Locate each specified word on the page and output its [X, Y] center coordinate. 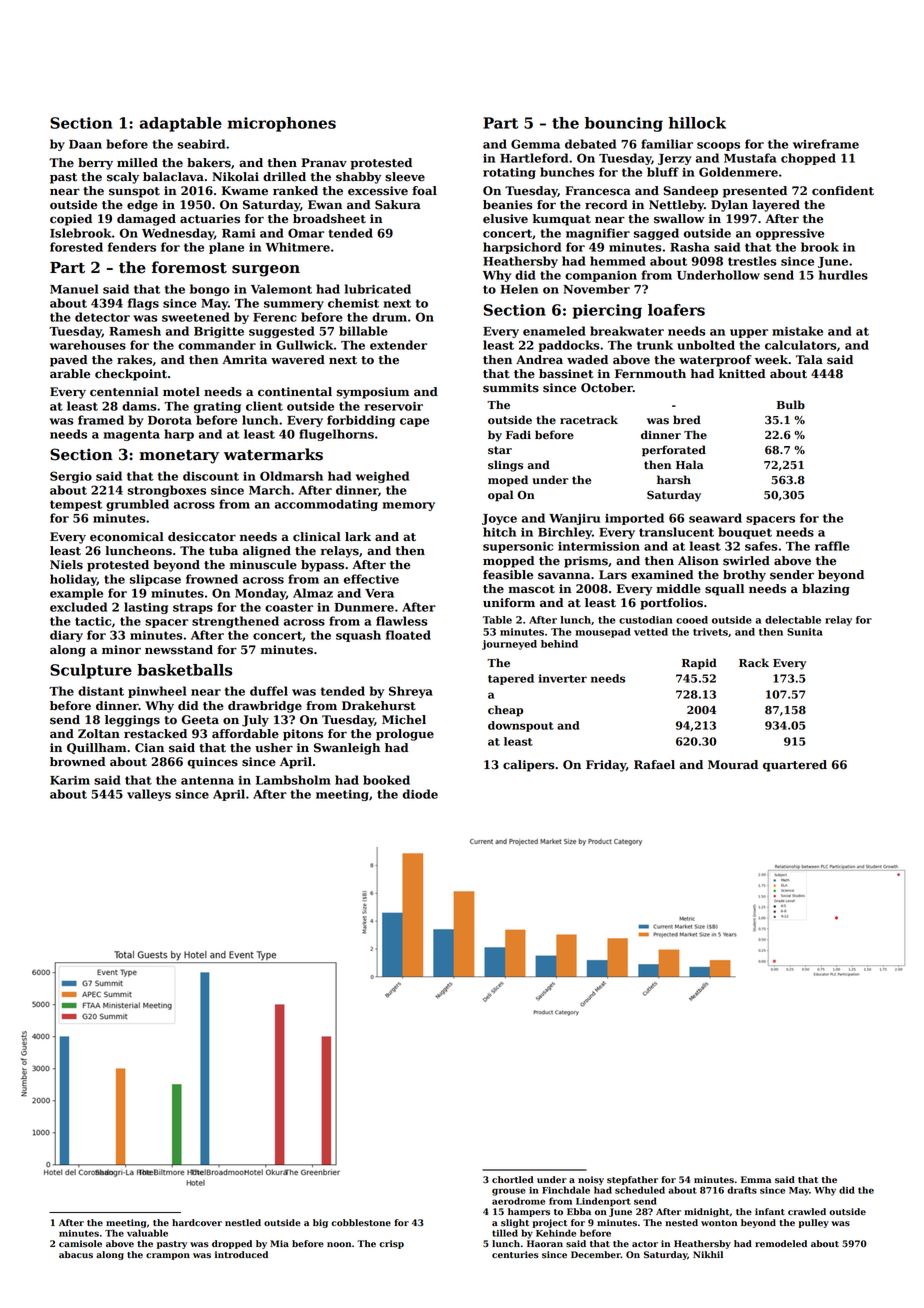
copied [71, 220]
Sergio [71, 477]
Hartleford [534, 158]
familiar [667, 144]
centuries [515, 1255]
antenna [207, 780]
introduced [241, 1255]
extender [398, 345]
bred [687, 420]
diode [420, 794]
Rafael [654, 765]
